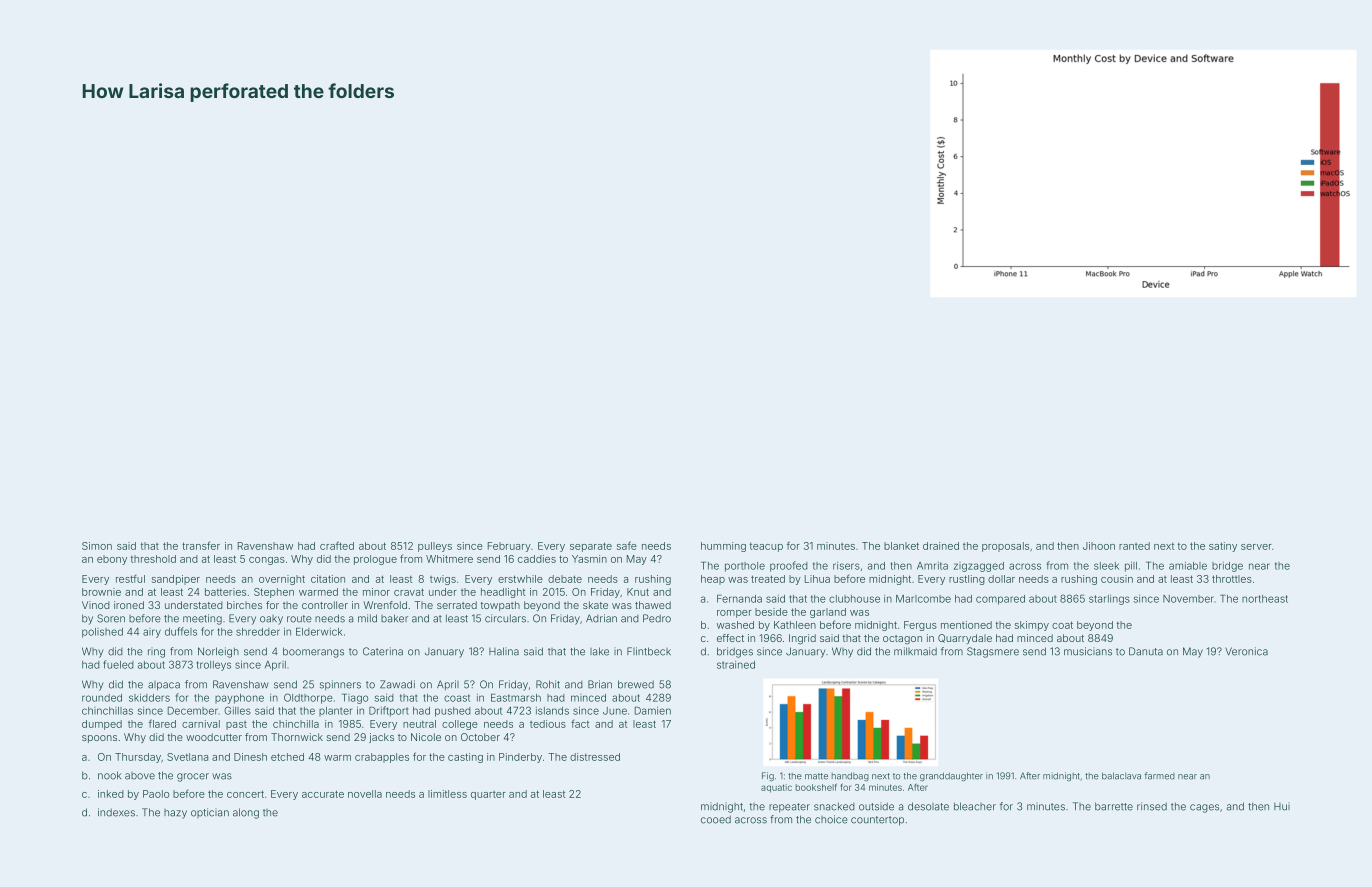  Describe the element at coordinates (716, 819) in the document. I see `cooed` at that location.
